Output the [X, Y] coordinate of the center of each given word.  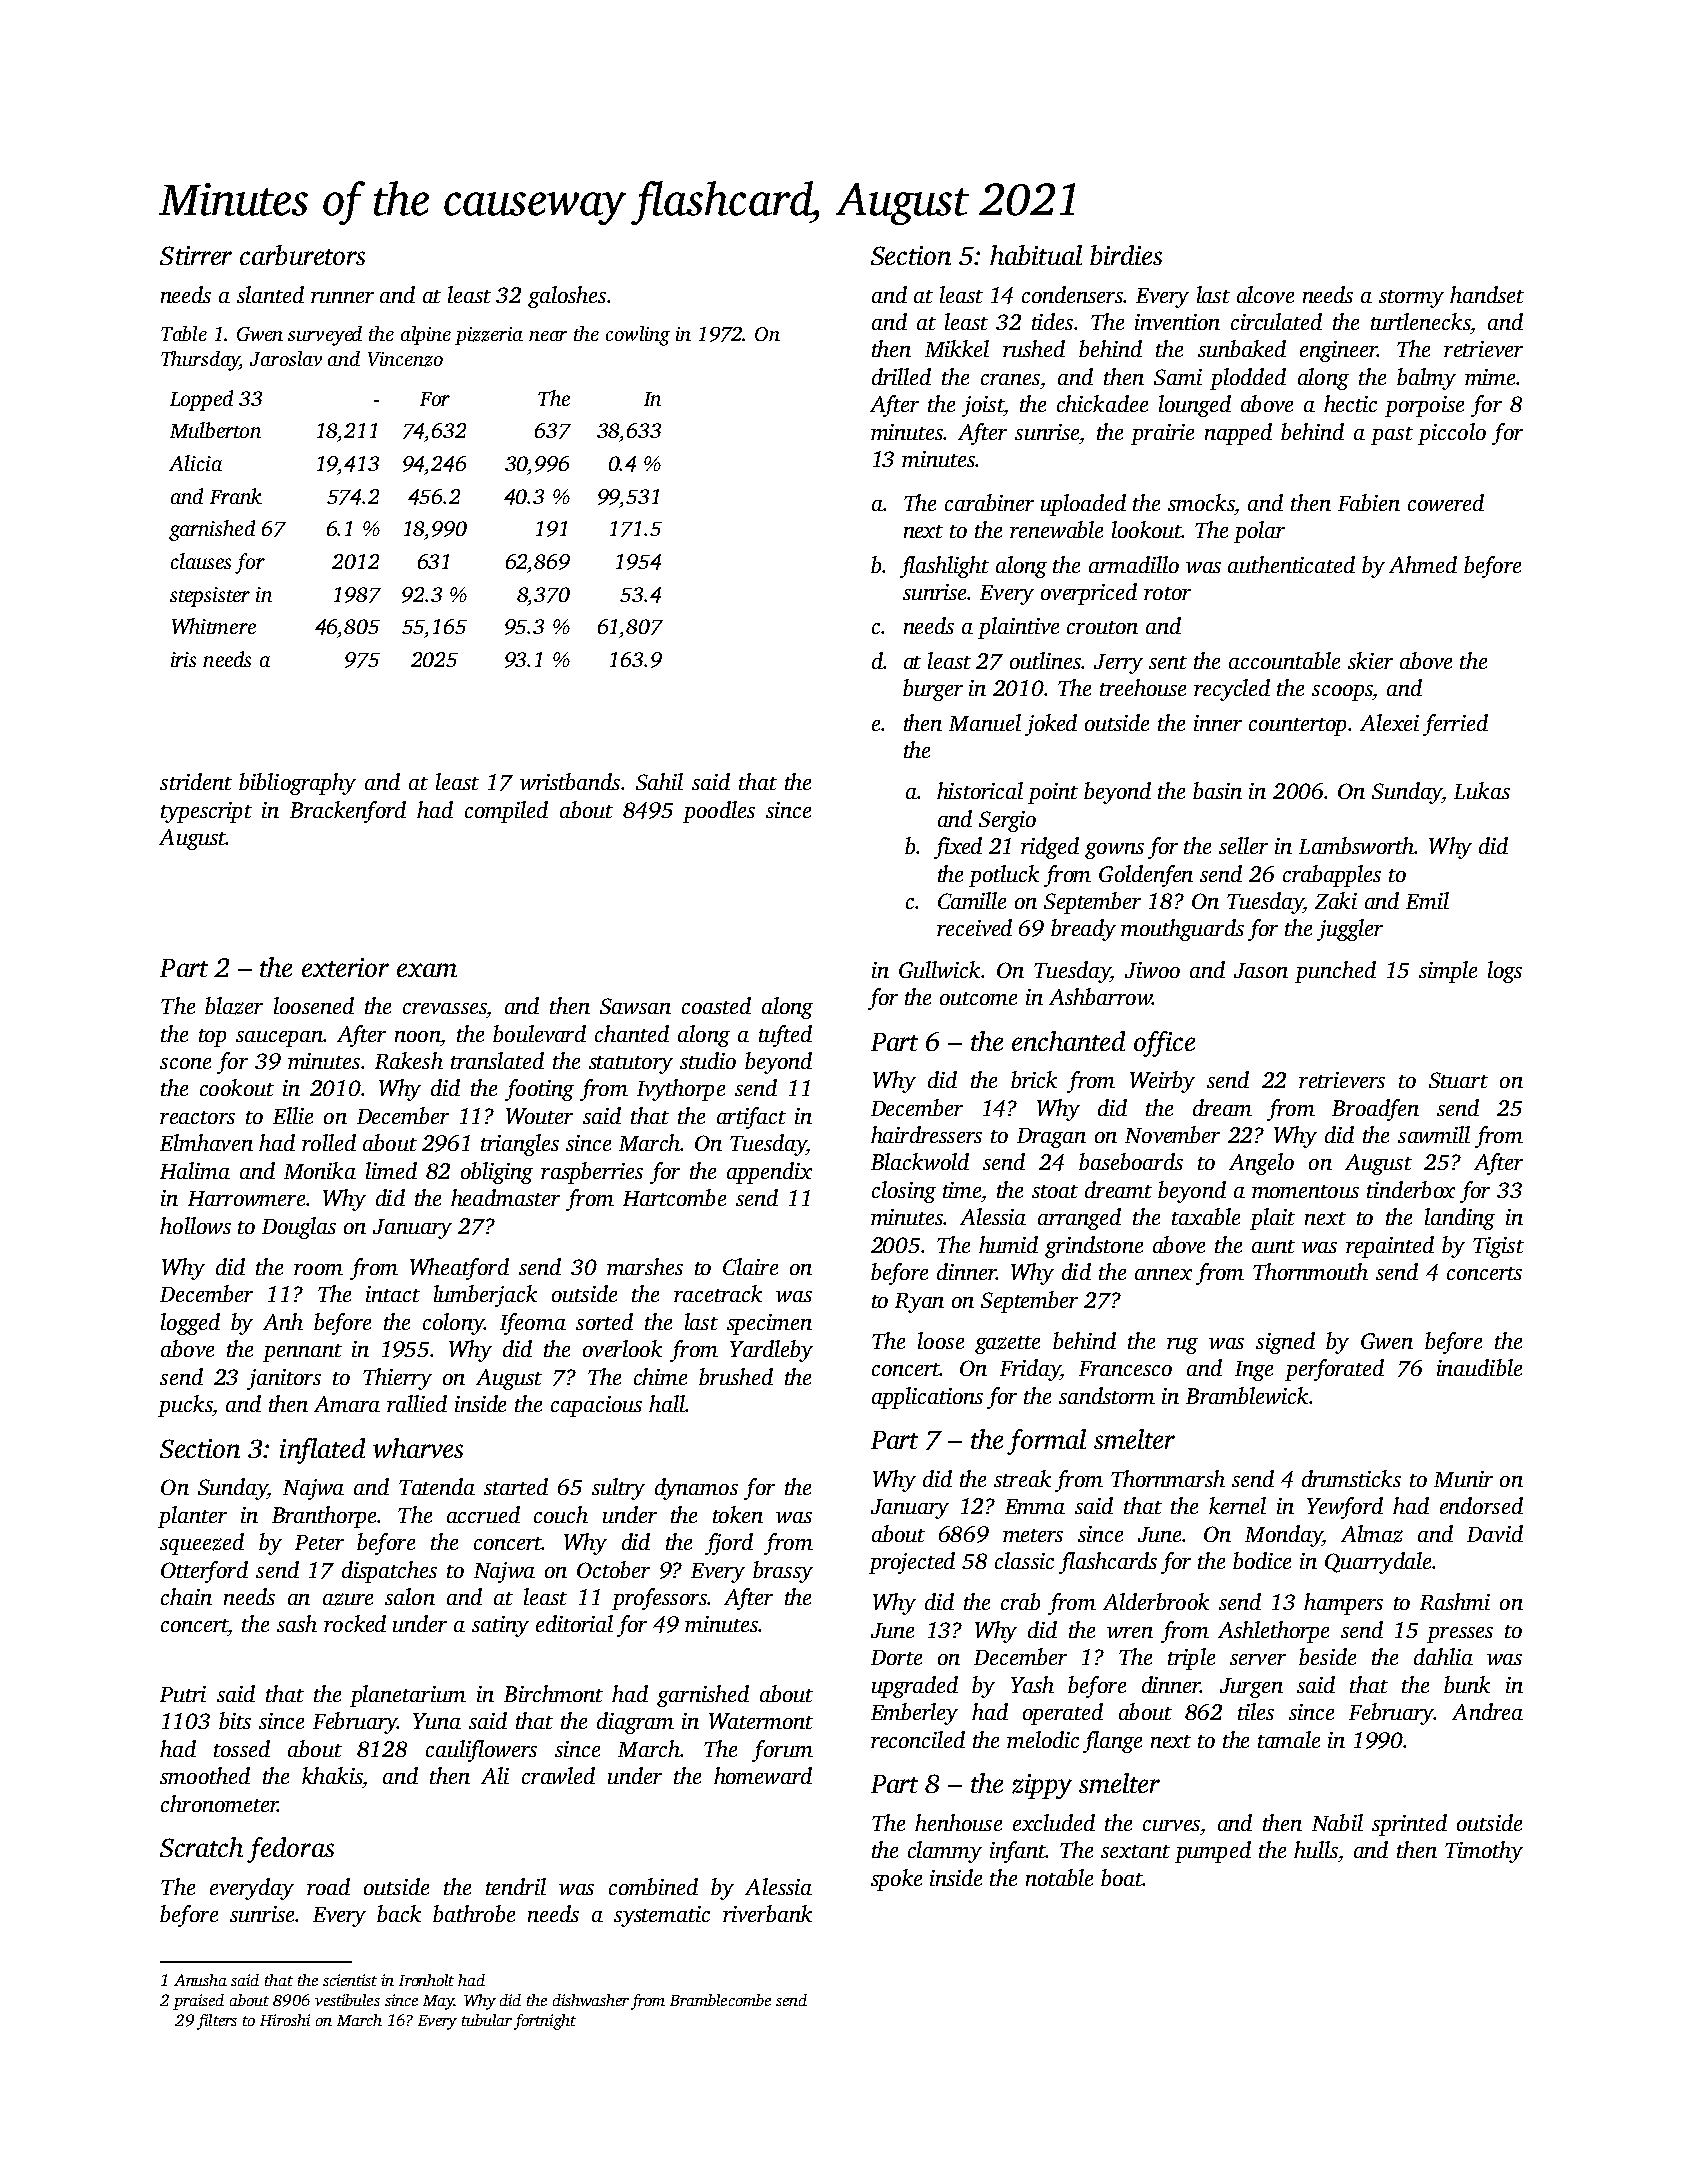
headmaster [505, 1197]
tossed [242, 1748]
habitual [1036, 255]
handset [1487, 294]
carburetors [302, 255]
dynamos [696, 1489]
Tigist [1498, 1247]
